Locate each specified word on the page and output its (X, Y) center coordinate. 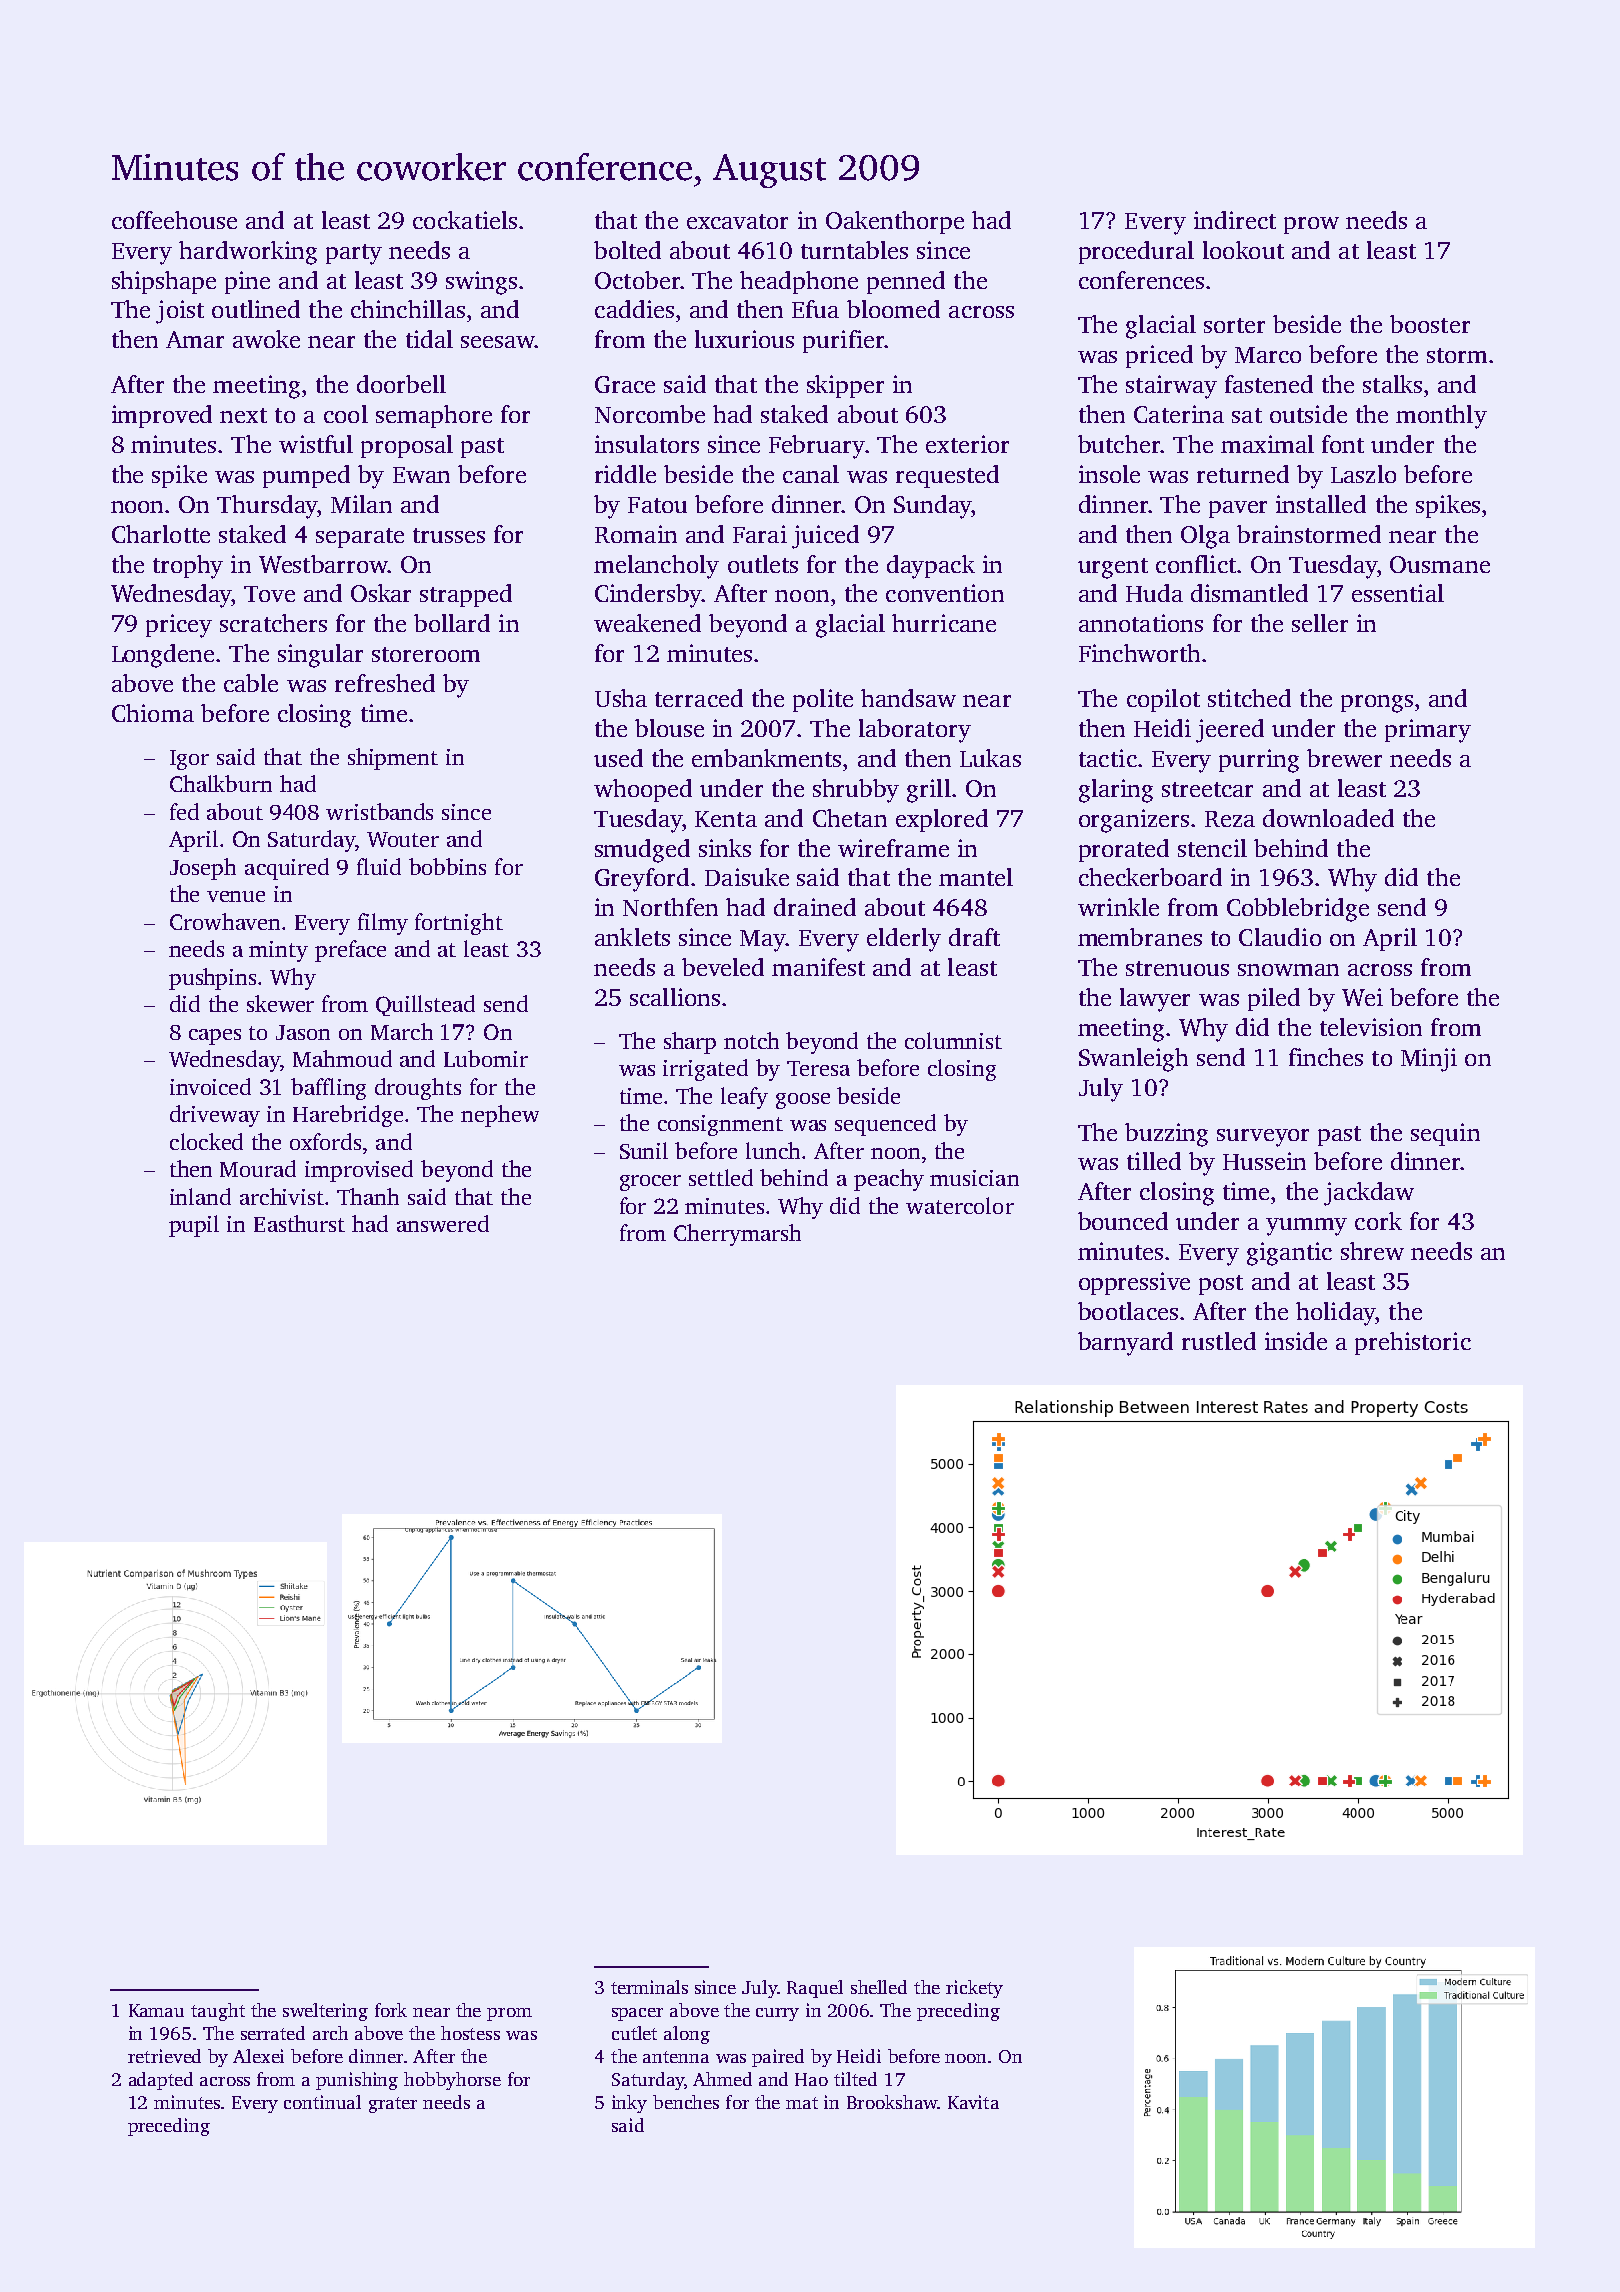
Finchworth (1139, 653)
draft (974, 937)
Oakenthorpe (895, 222)
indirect (1235, 220)
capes (215, 1037)
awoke (266, 339)
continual (322, 2102)
